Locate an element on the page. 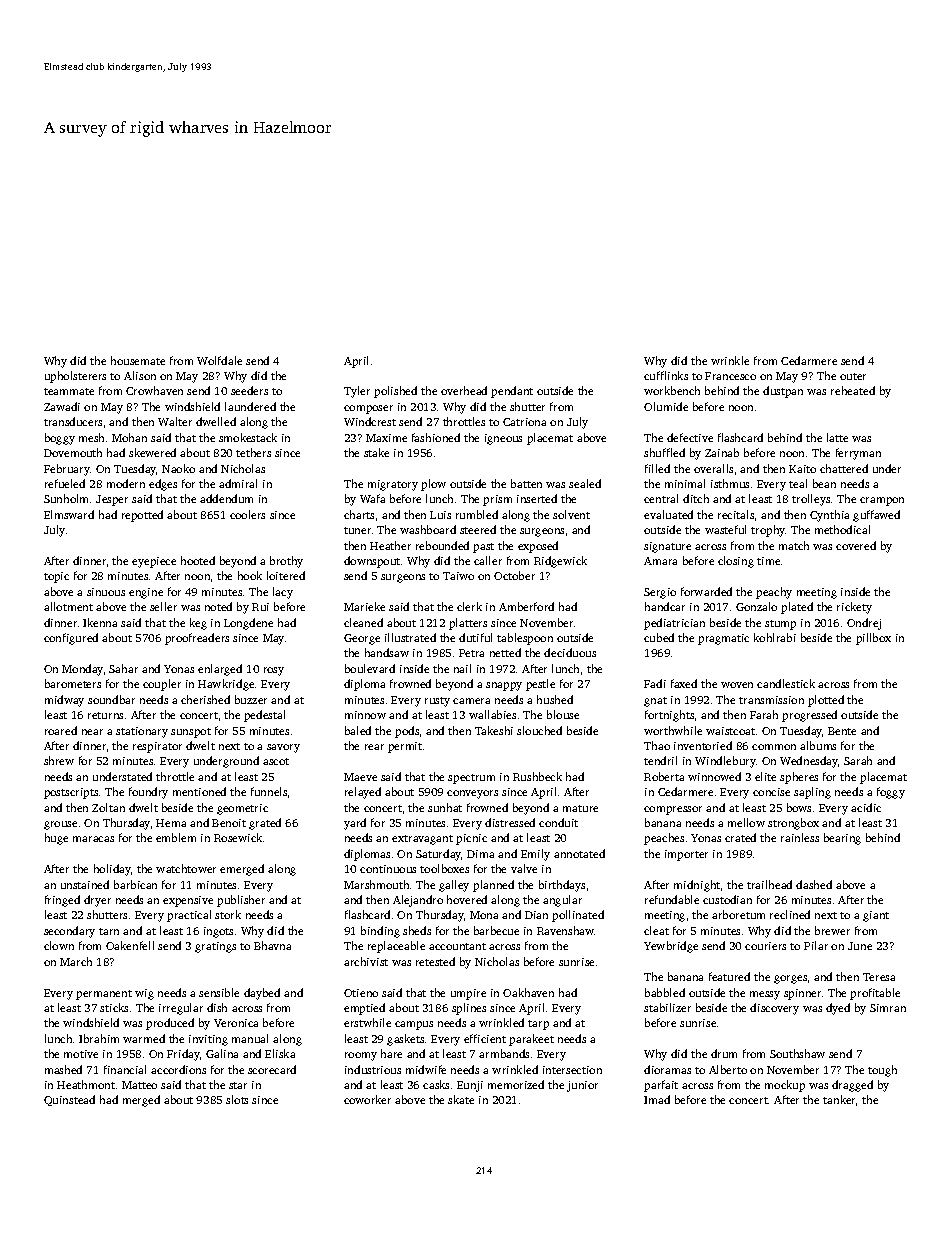 This image has height=1233, width=952. overhead is located at coordinates (464, 390).
